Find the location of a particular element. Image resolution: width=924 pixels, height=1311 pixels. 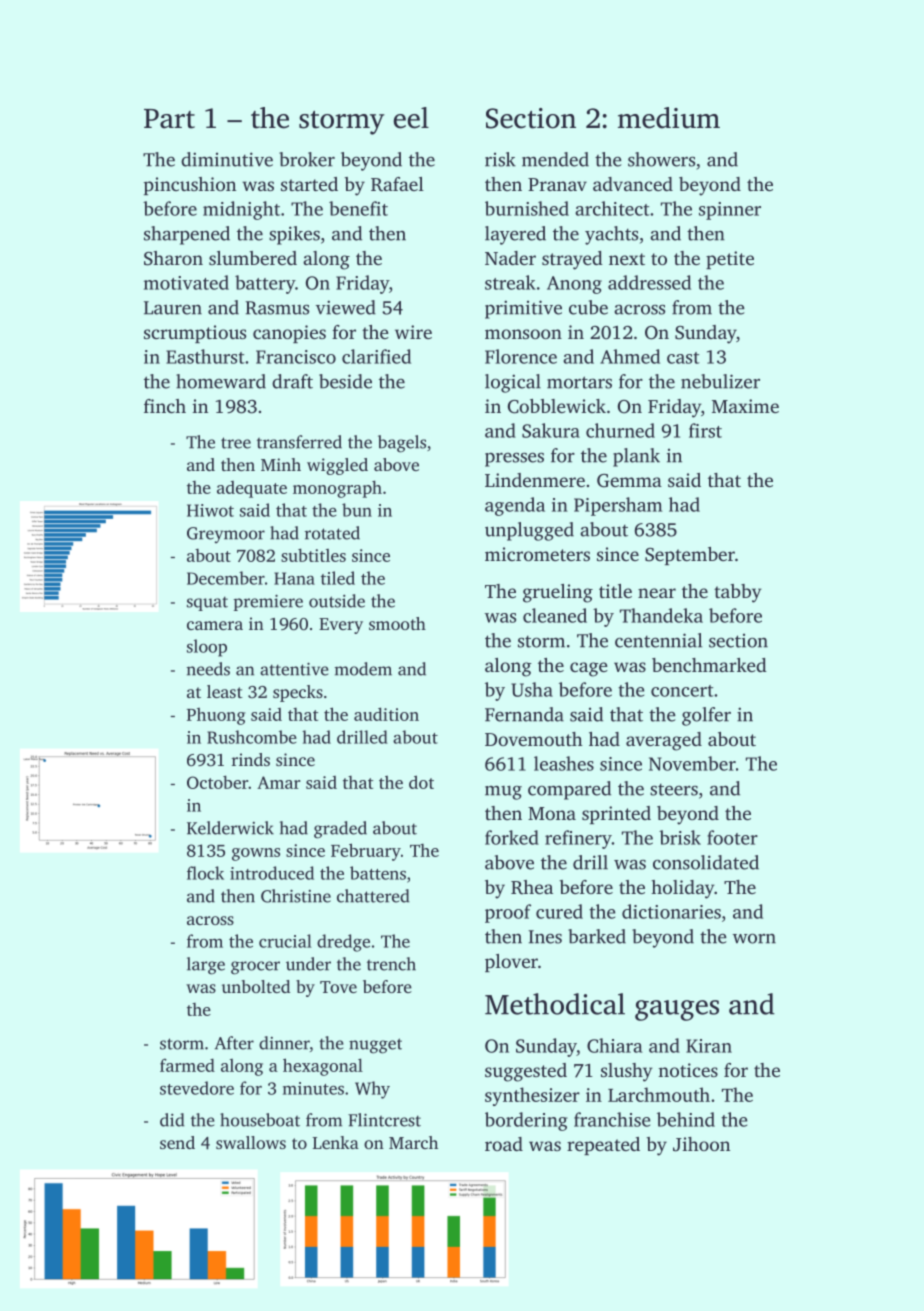

suggested is located at coordinates (526, 1072).
